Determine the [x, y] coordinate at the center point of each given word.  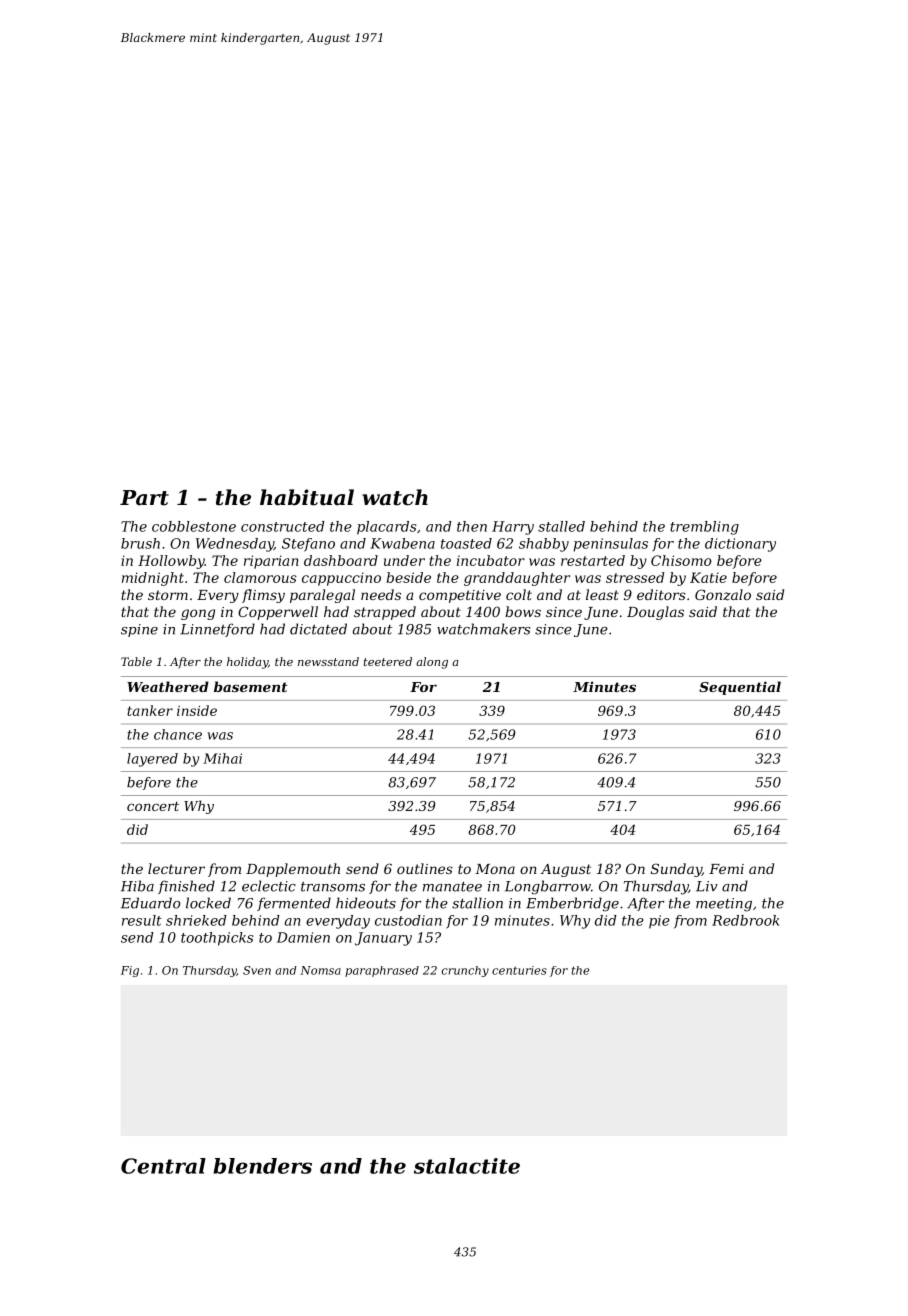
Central [163, 1166]
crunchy [465, 971]
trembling [704, 528]
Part [144, 498]
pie [659, 922]
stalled [561, 526]
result [142, 920]
